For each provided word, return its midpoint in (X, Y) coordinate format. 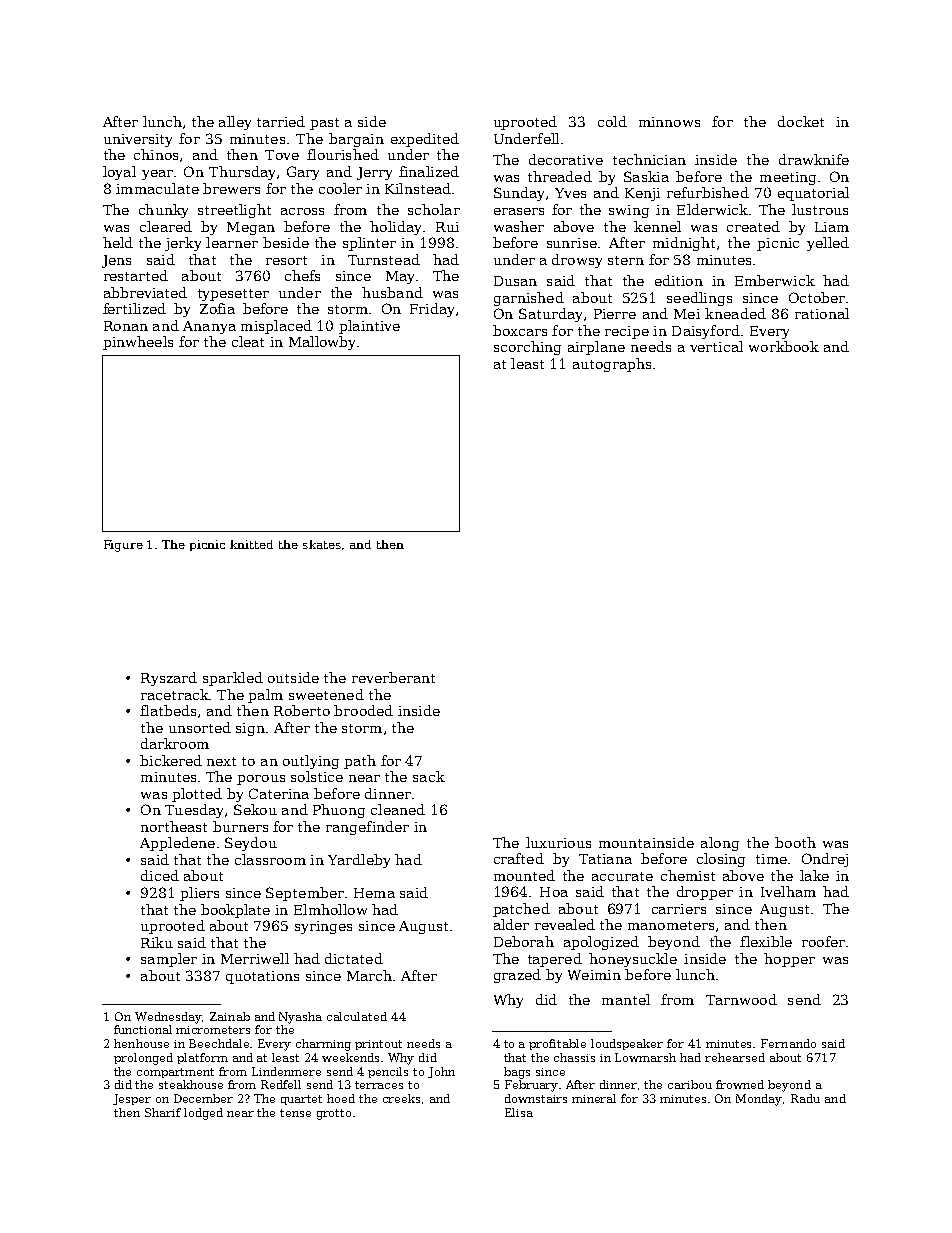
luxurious (558, 842)
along (720, 844)
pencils (388, 1072)
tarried (281, 121)
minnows (669, 122)
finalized (429, 171)
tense (295, 1113)
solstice (317, 776)
